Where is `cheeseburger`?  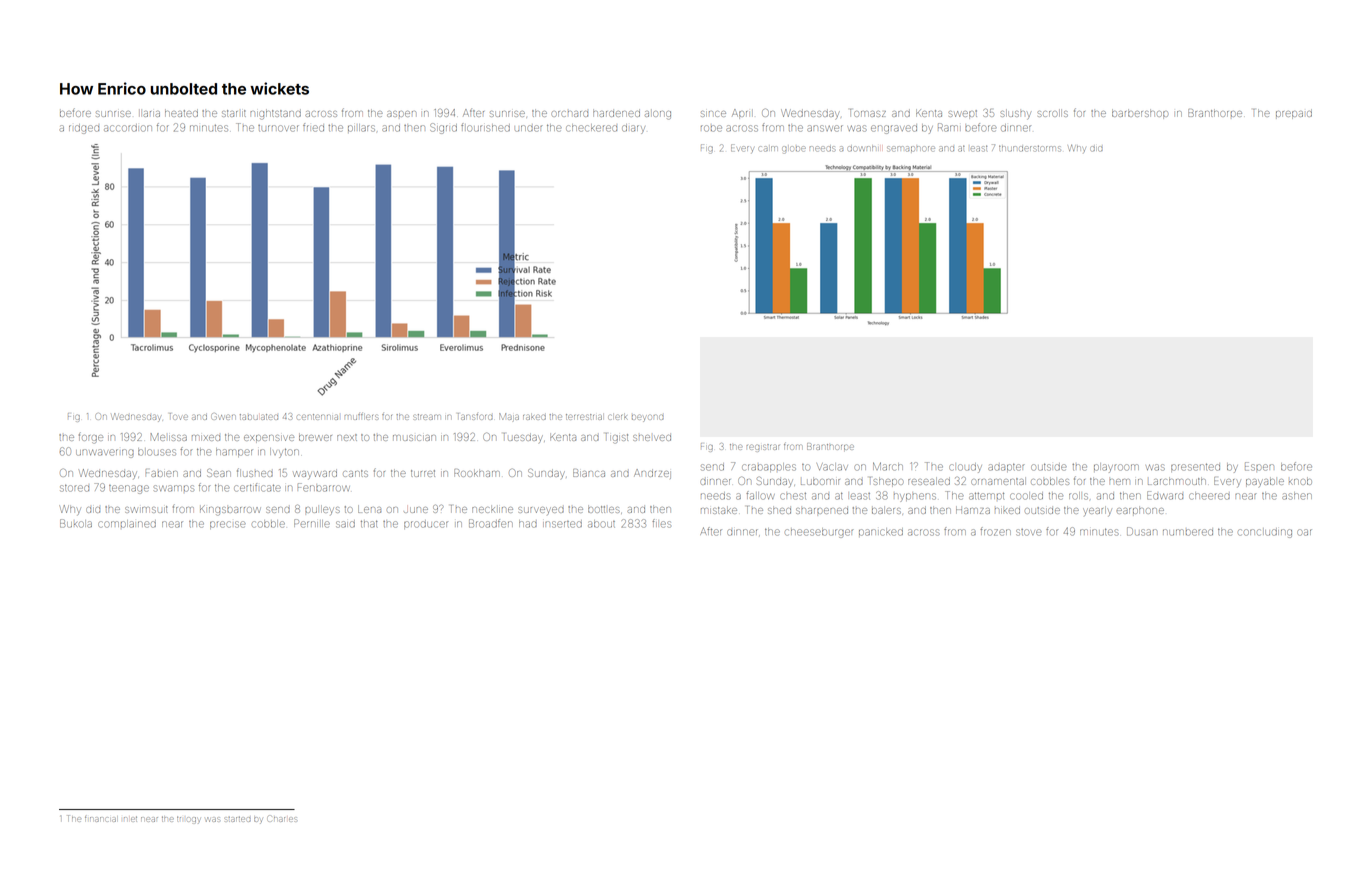
cheeseburger is located at coordinates (819, 533).
